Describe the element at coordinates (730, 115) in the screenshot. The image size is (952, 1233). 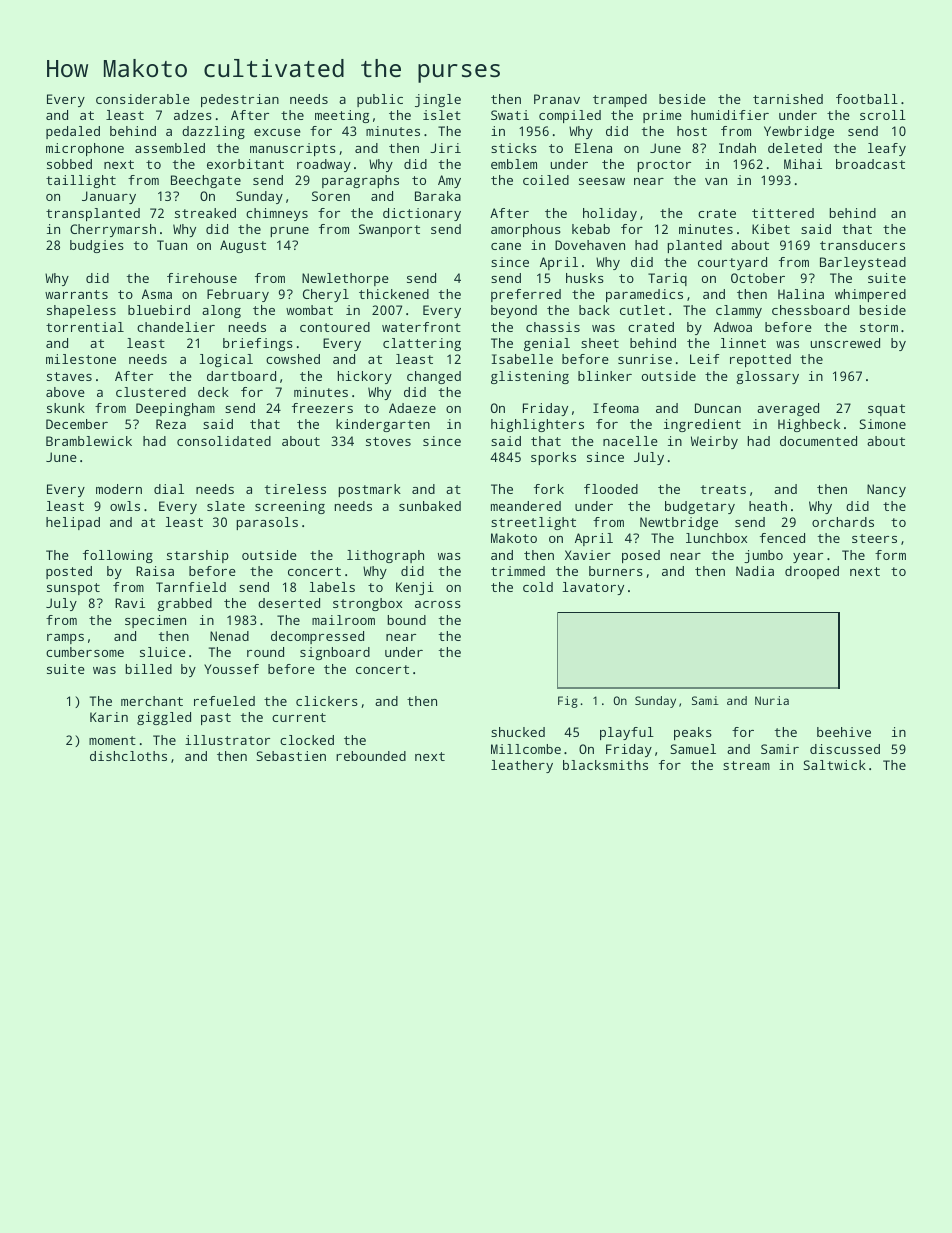
I see `humidifier` at that location.
